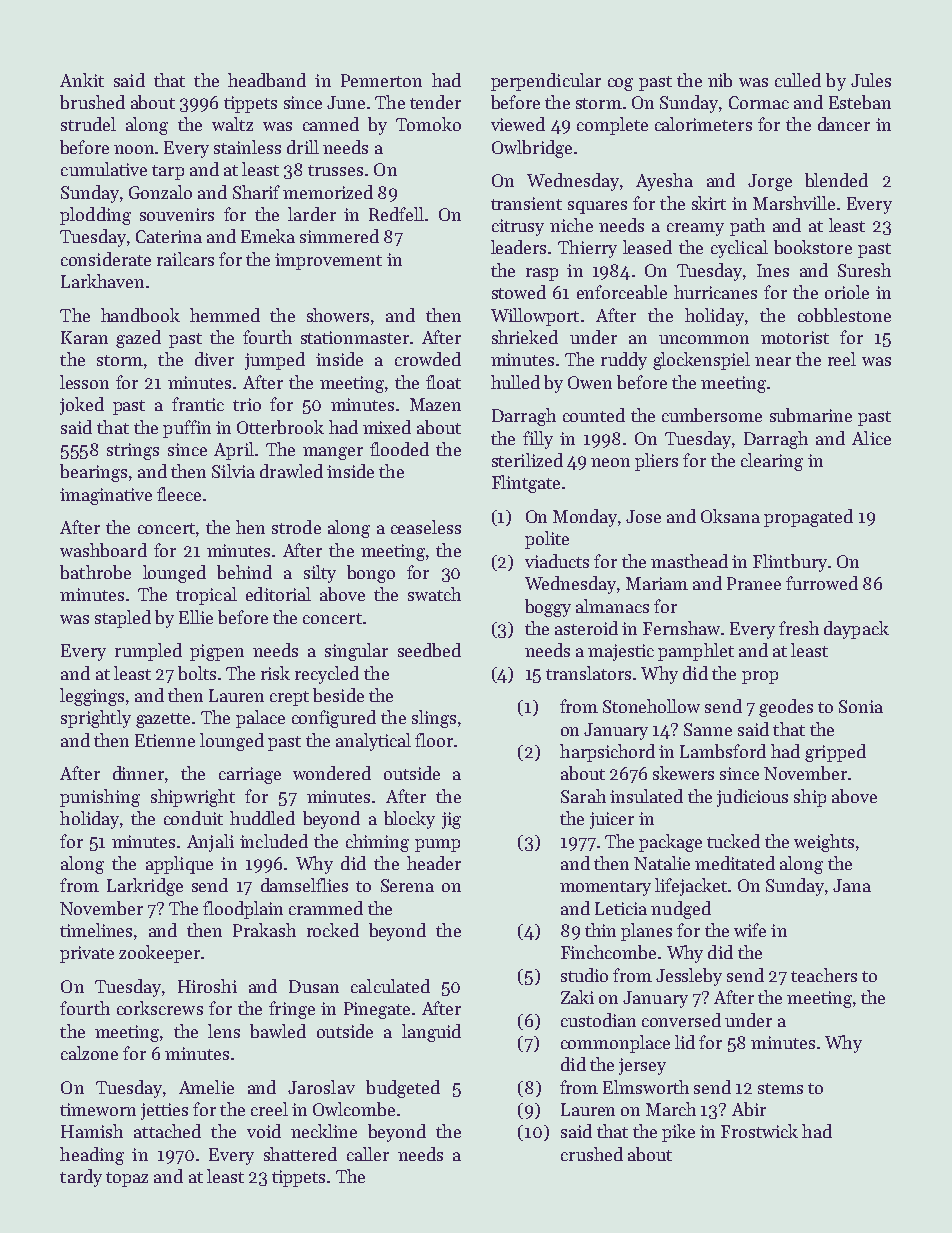 This page has width=952, height=1233. What do you see at coordinates (780, 1088) in the page?
I see `stems` at bounding box center [780, 1088].
